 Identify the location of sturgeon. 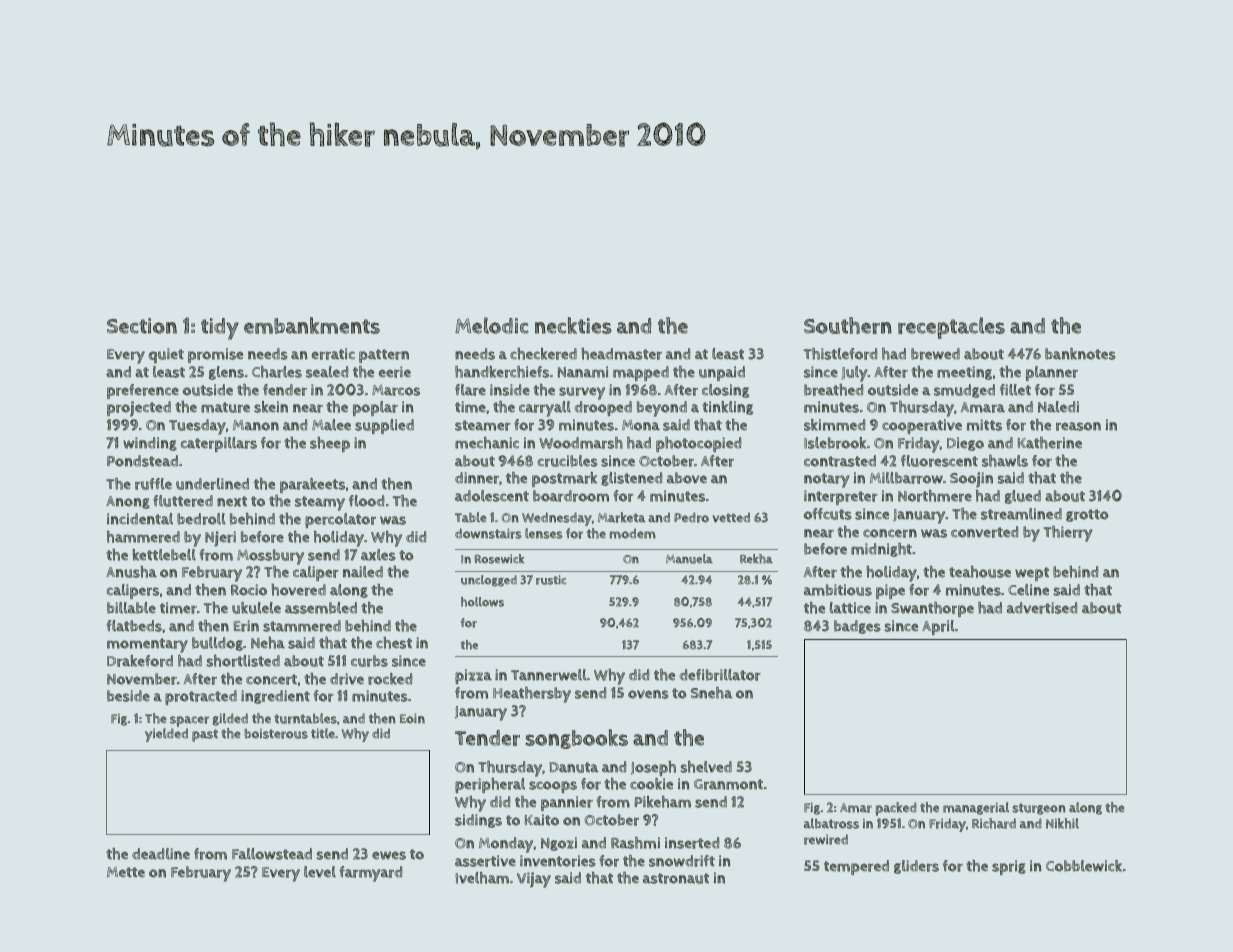
(1039, 809).
